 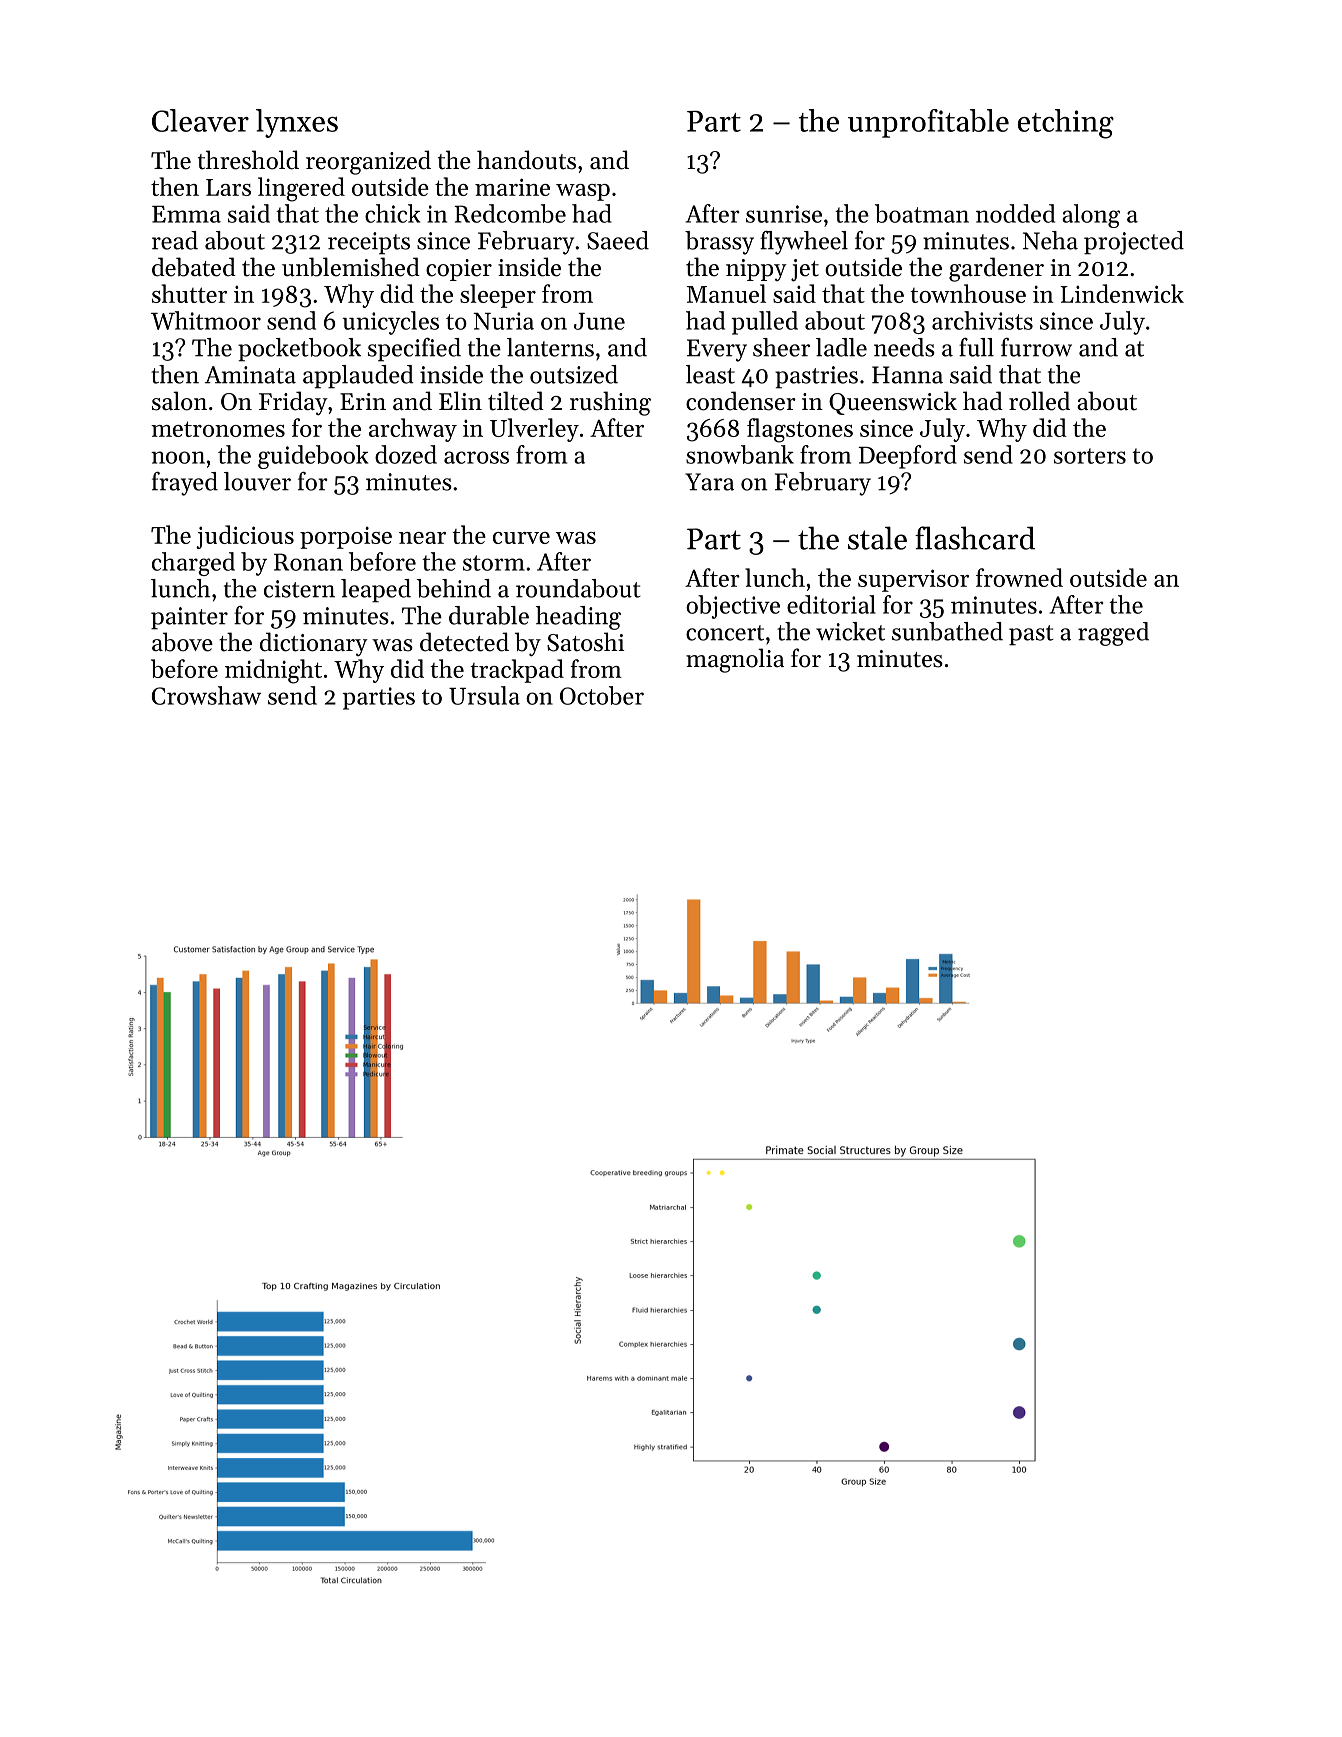 I want to click on nodded, so click(x=1015, y=213).
